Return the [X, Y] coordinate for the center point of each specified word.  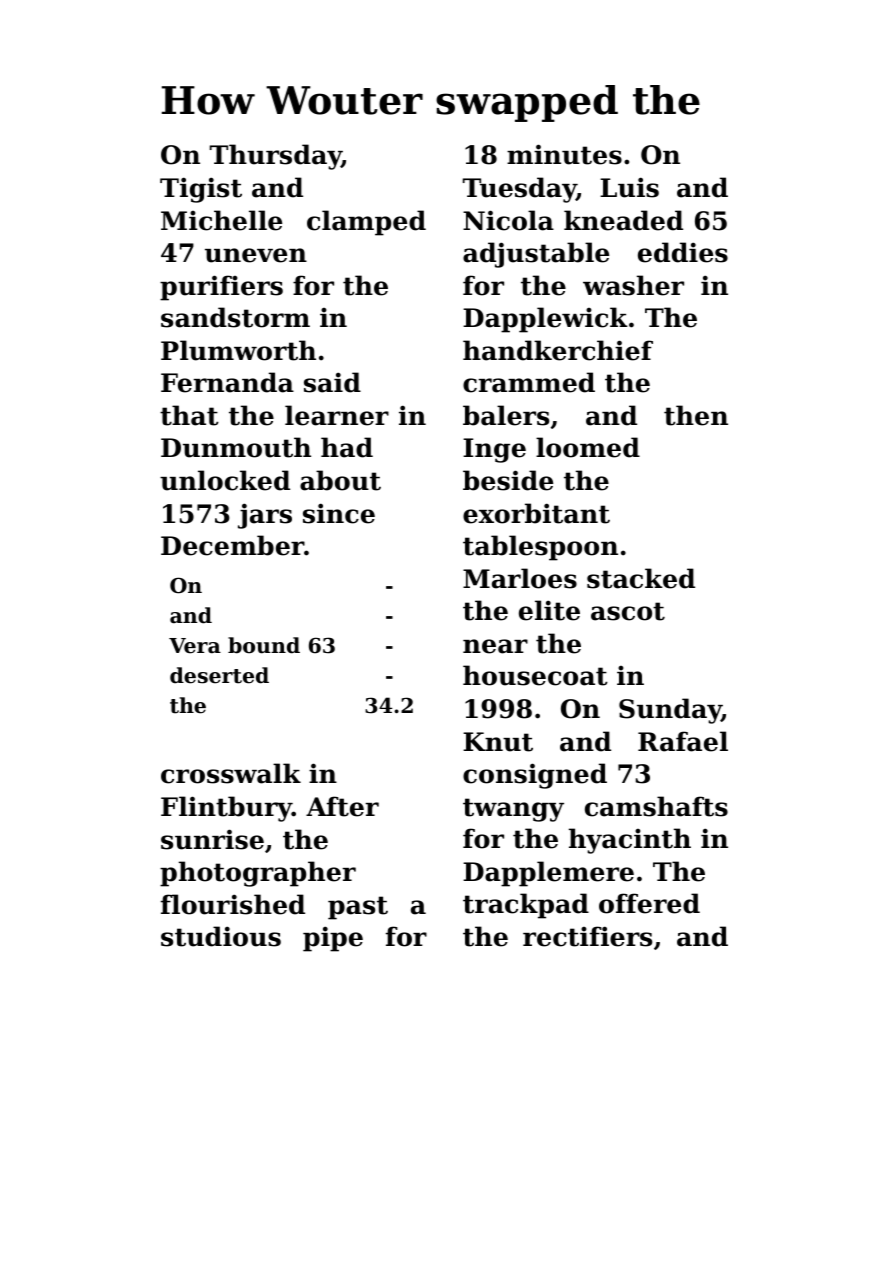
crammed [529, 382]
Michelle [221, 220]
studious [221, 936]
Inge [494, 450]
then [696, 415]
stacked [641, 578]
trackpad [526, 906]
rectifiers [587, 936]
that [189, 415]
